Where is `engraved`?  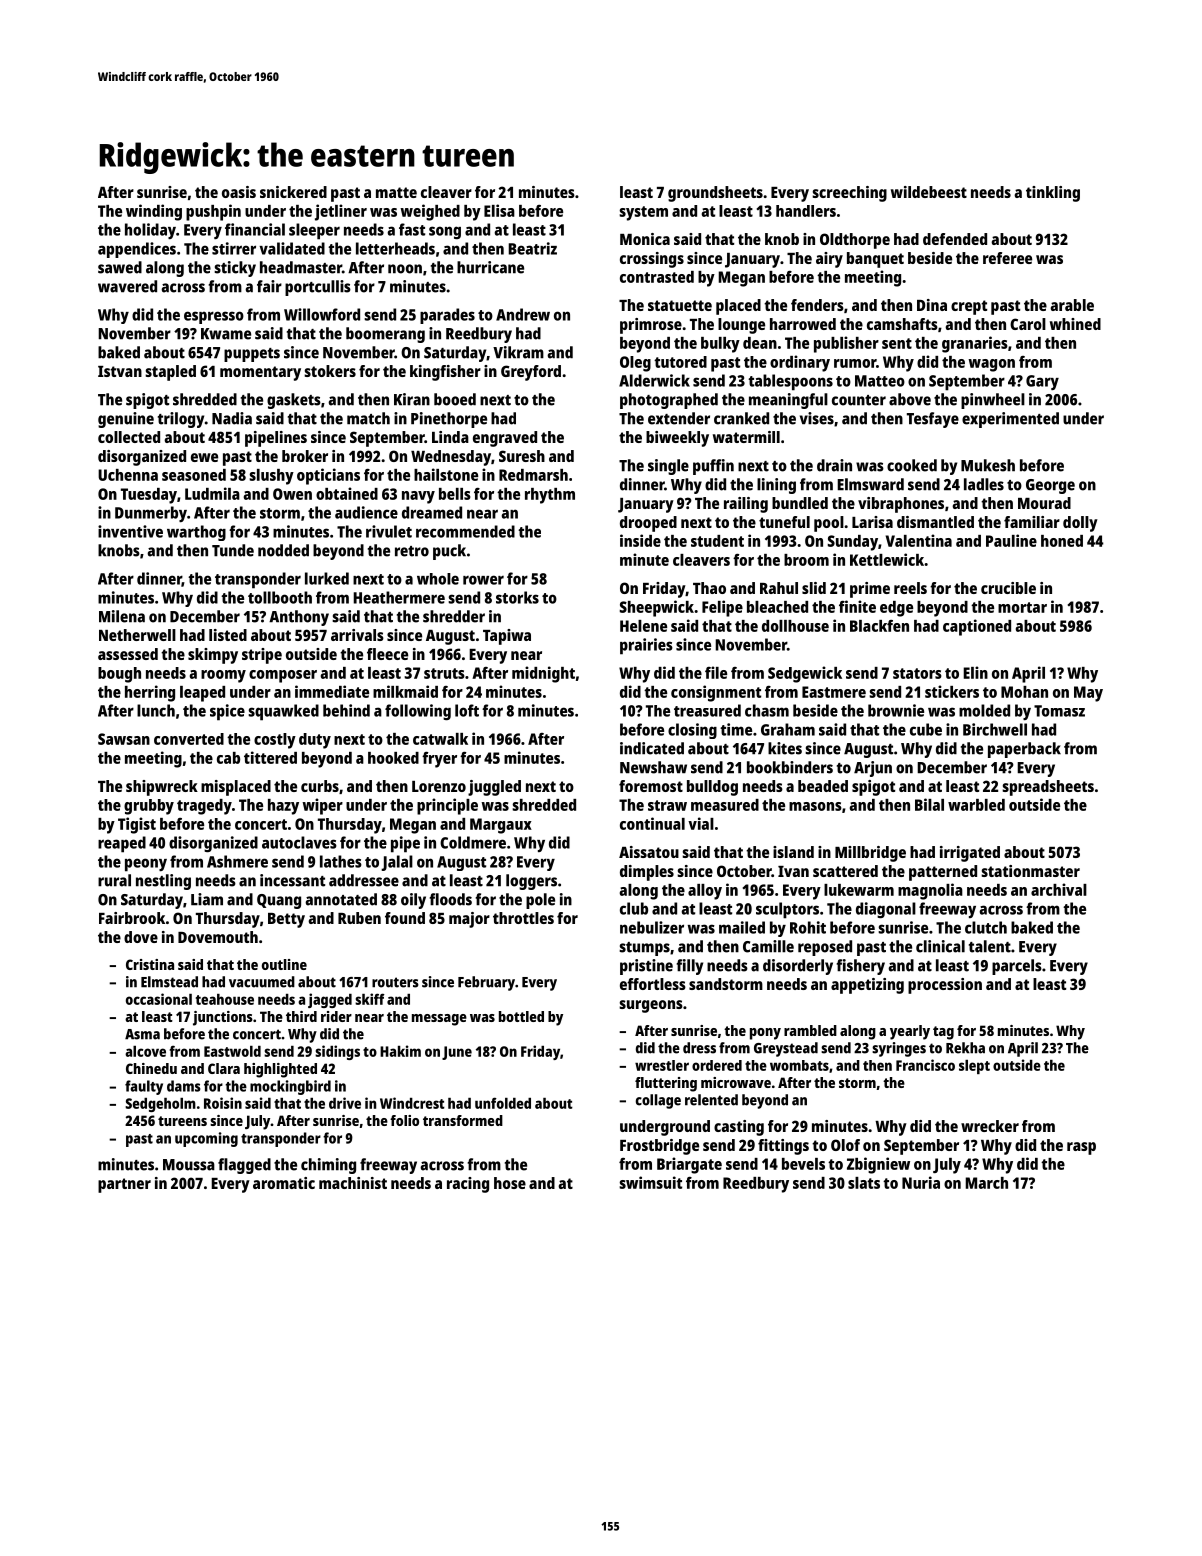
engraved is located at coordinates (505, 439).
